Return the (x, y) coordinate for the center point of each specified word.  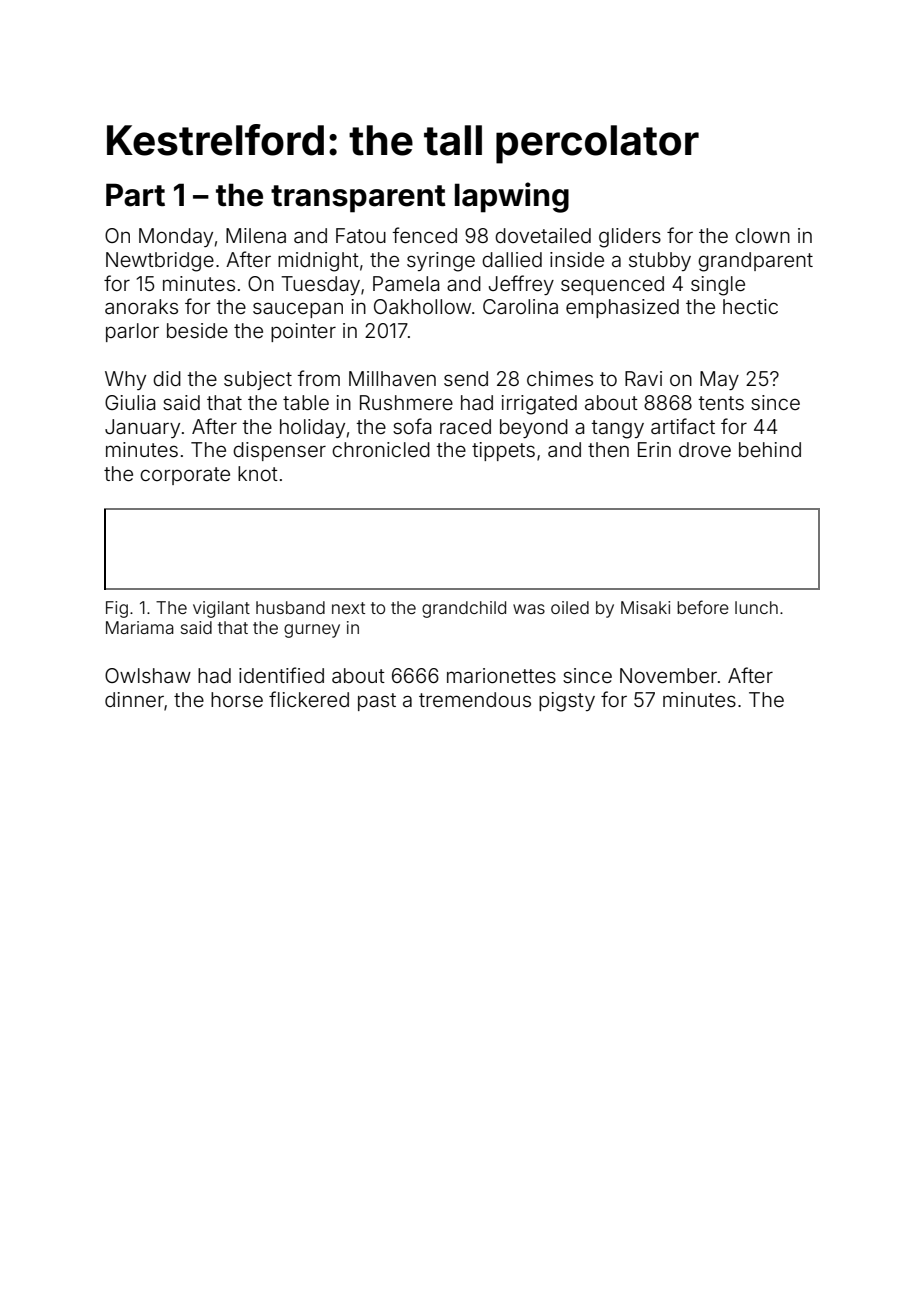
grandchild (464, 609)
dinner (134, 699)
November (668, 675)
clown (762, 235)
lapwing (512, 197)
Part (135, 195)
